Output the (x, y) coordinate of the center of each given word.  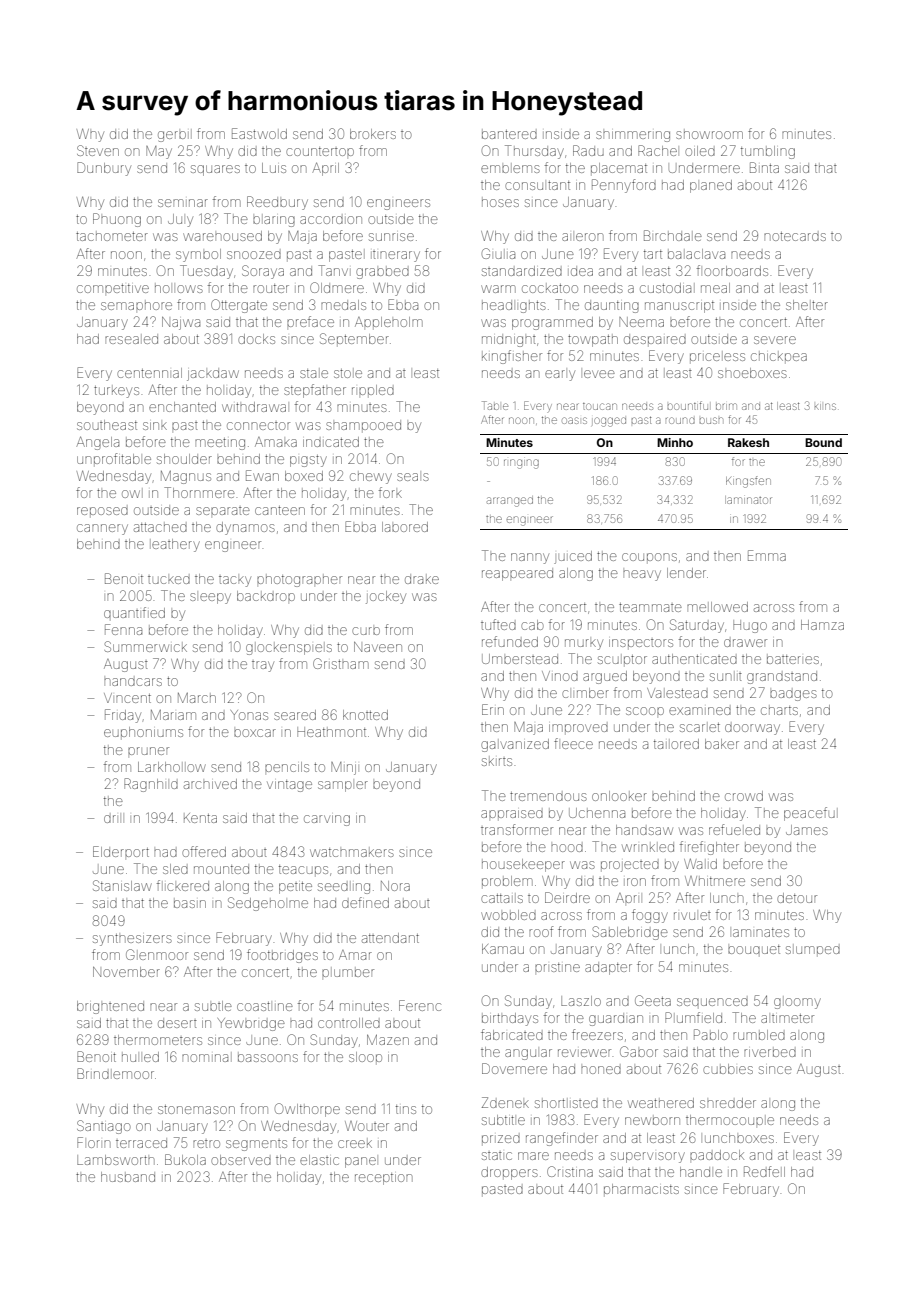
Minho (675, 442)
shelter (807, 305)
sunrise (391, 237)
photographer (299, 581)
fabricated (512, 1034)
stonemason (196, 1109)
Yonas (249, 715)
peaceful (809, 814)
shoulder (184, 459)
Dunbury (104, 169)
